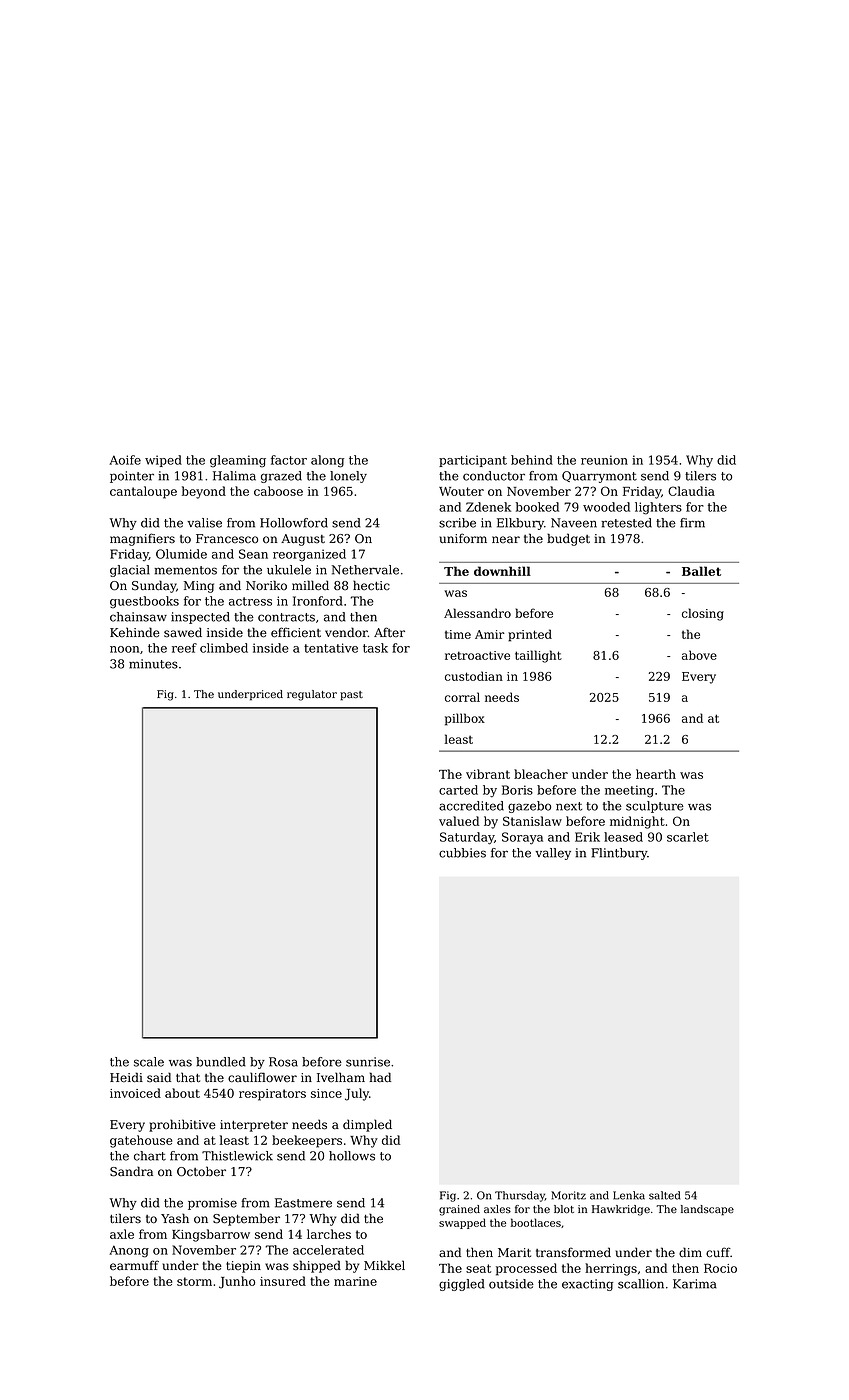 Image resolution: width=849 pixels, height=1400 pixels. Describe the element at coordinates (604, 460) in the screenshot. I see `reunion` at that location.
